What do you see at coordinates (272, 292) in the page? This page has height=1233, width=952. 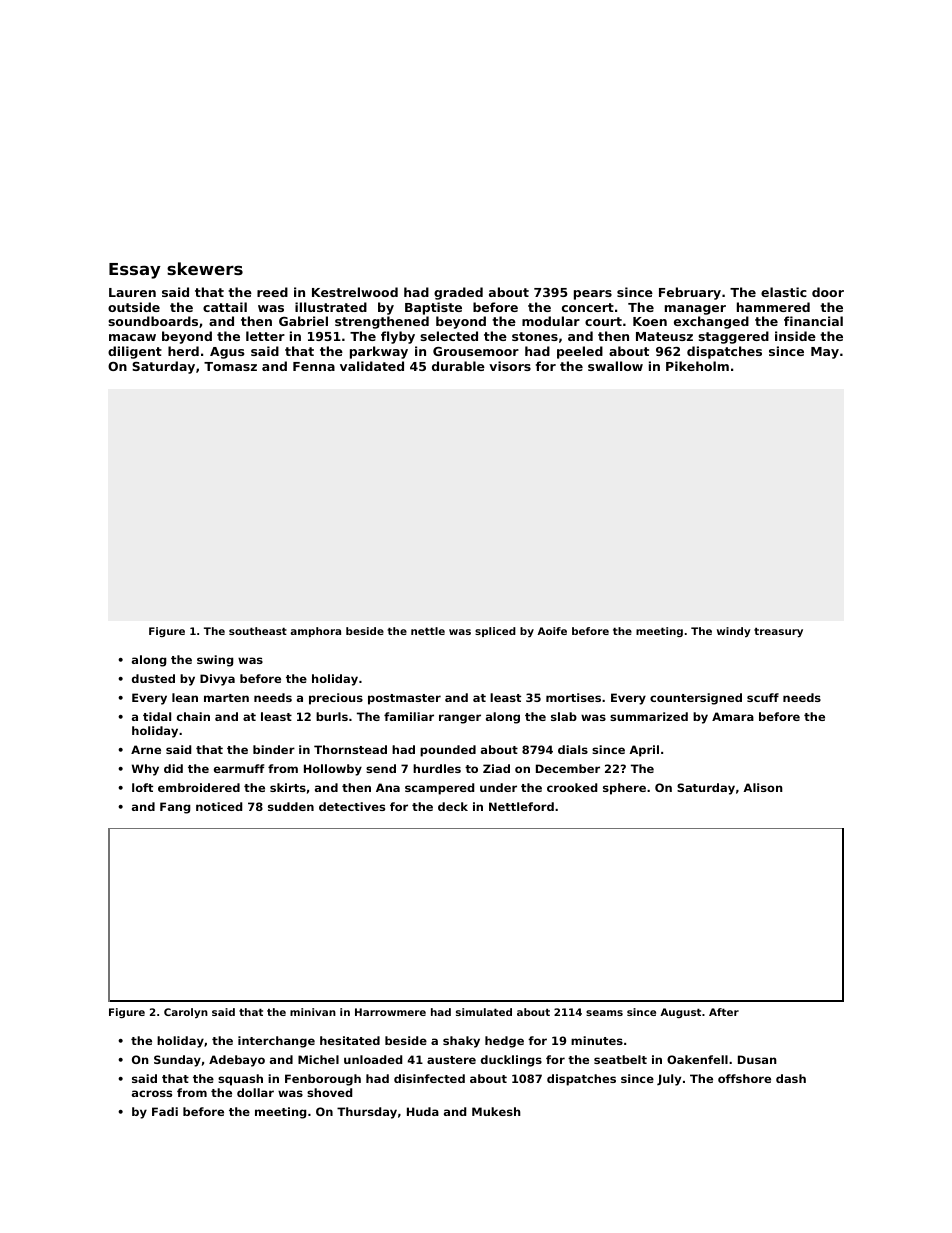 I see `reed` at bounding box center [272, 292].
